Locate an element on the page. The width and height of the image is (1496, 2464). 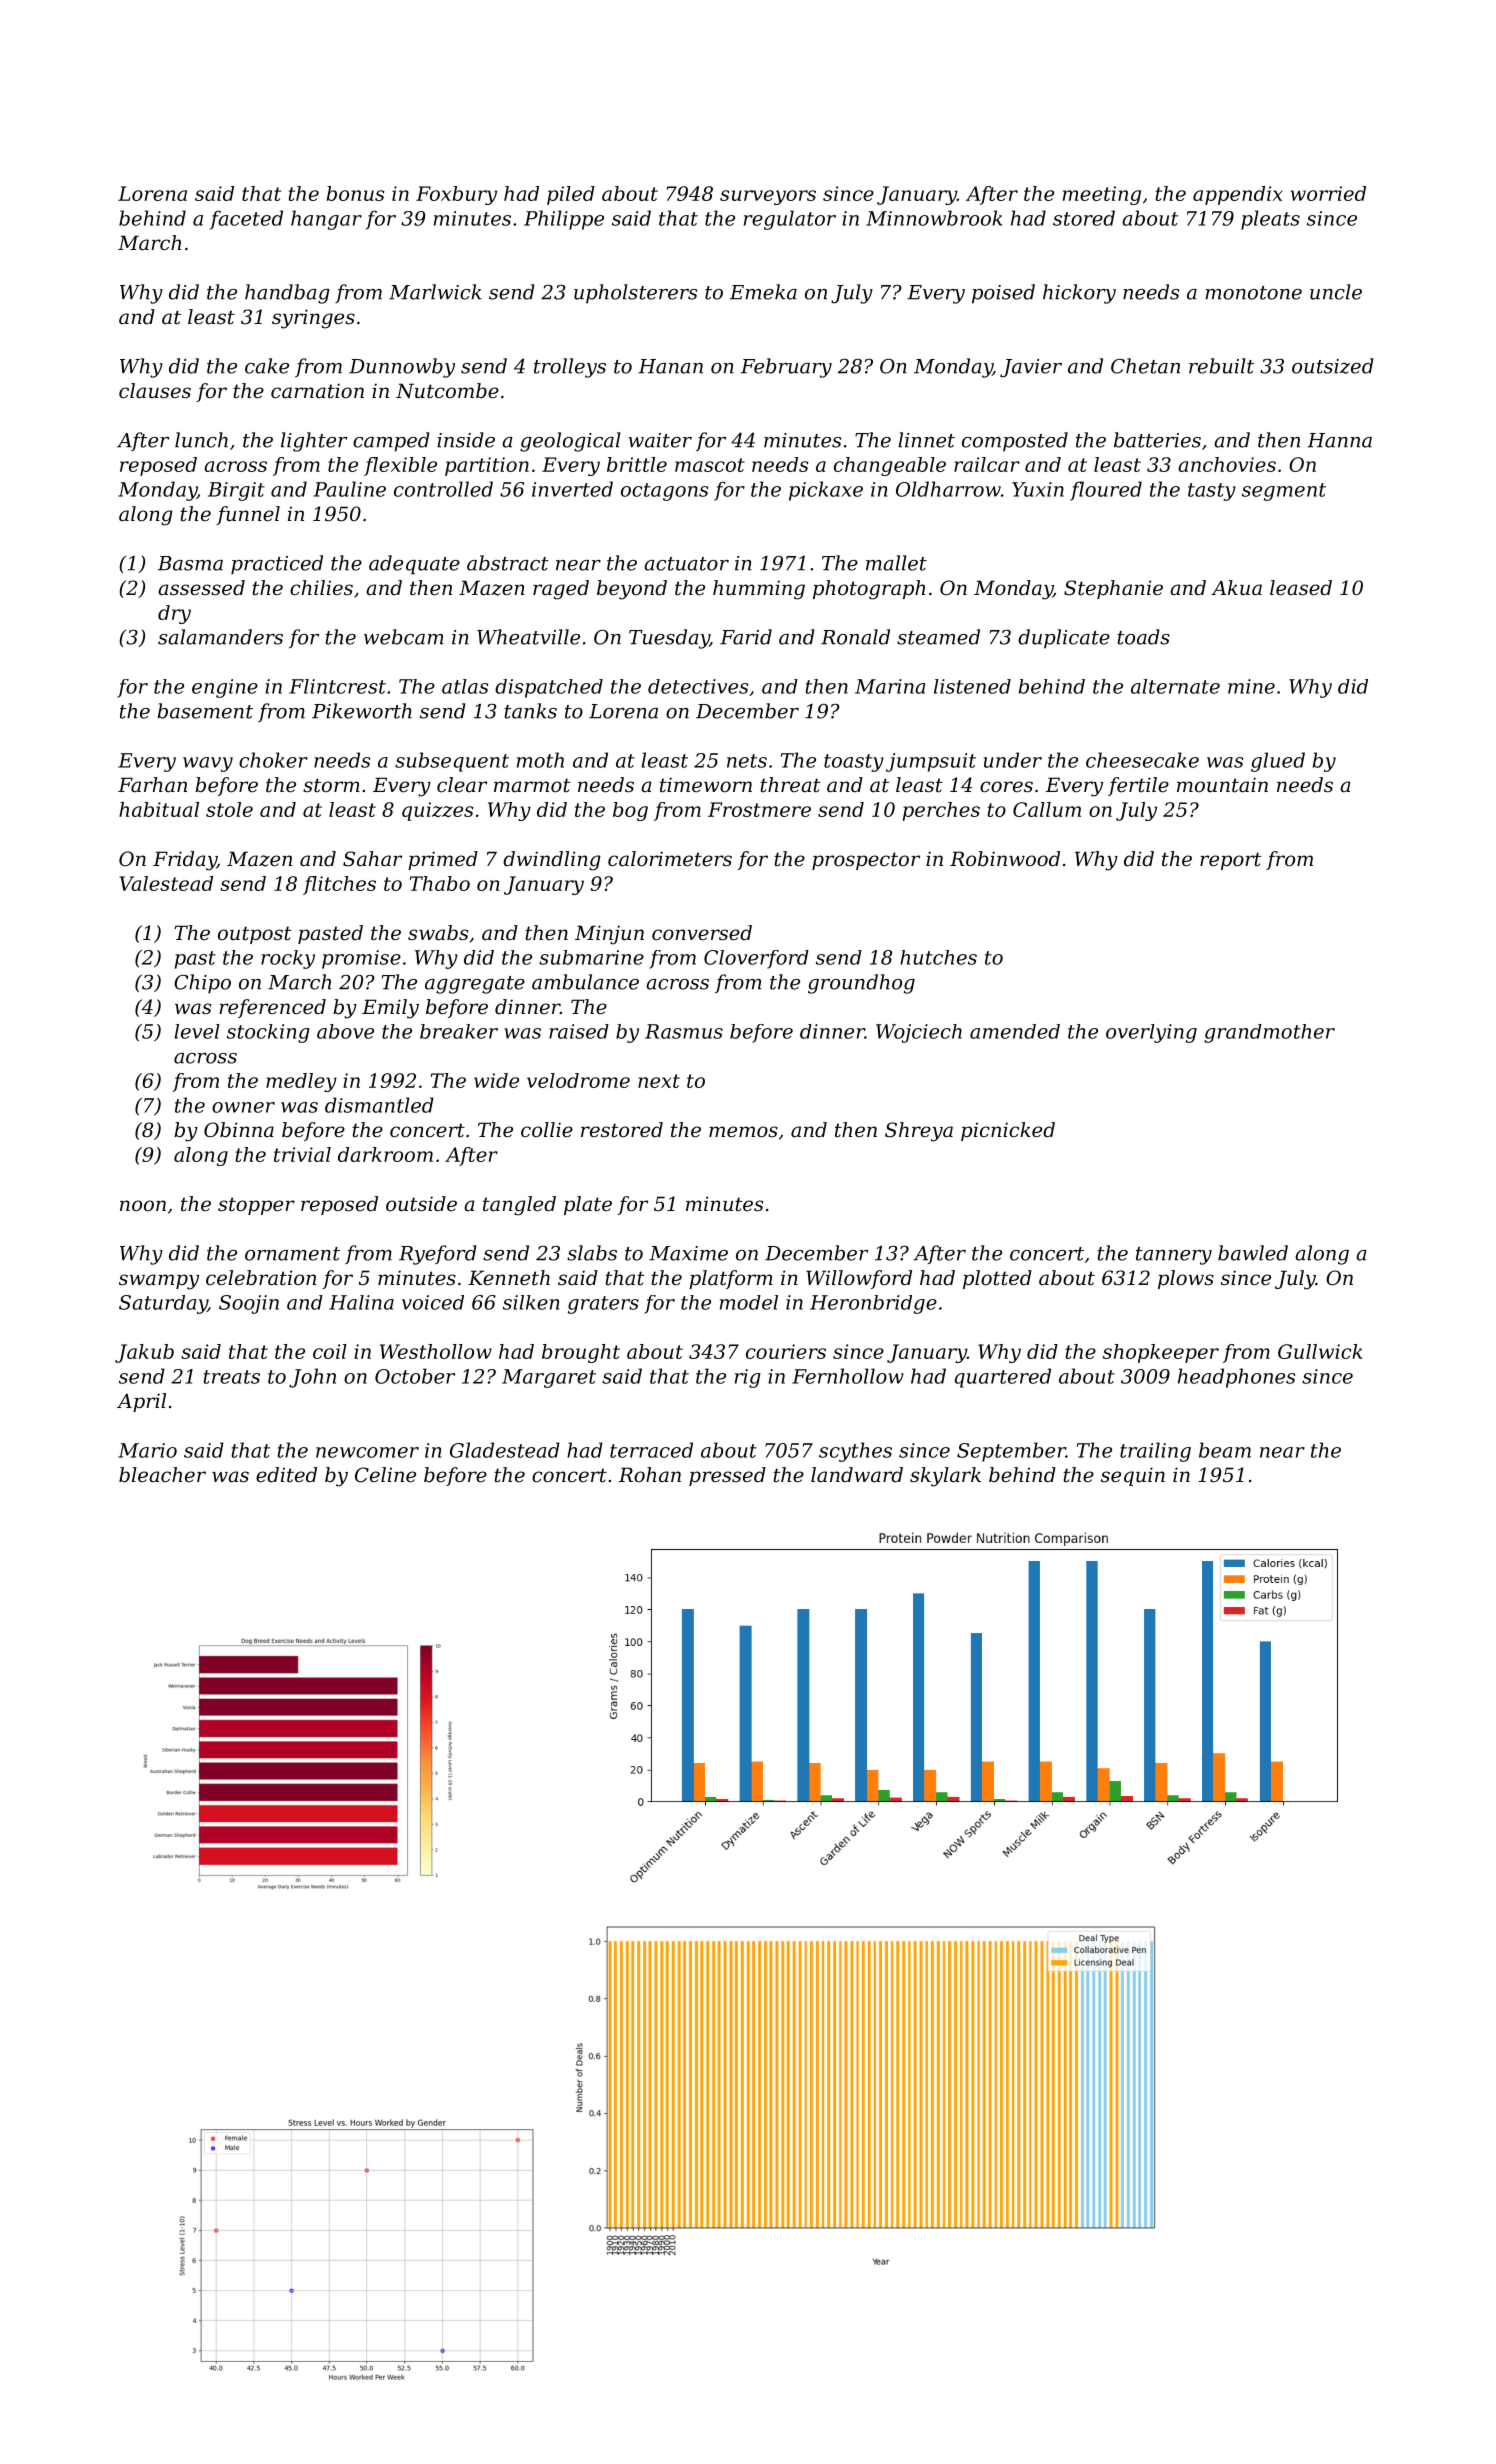
worried is located at coordinates (1328, 193).
